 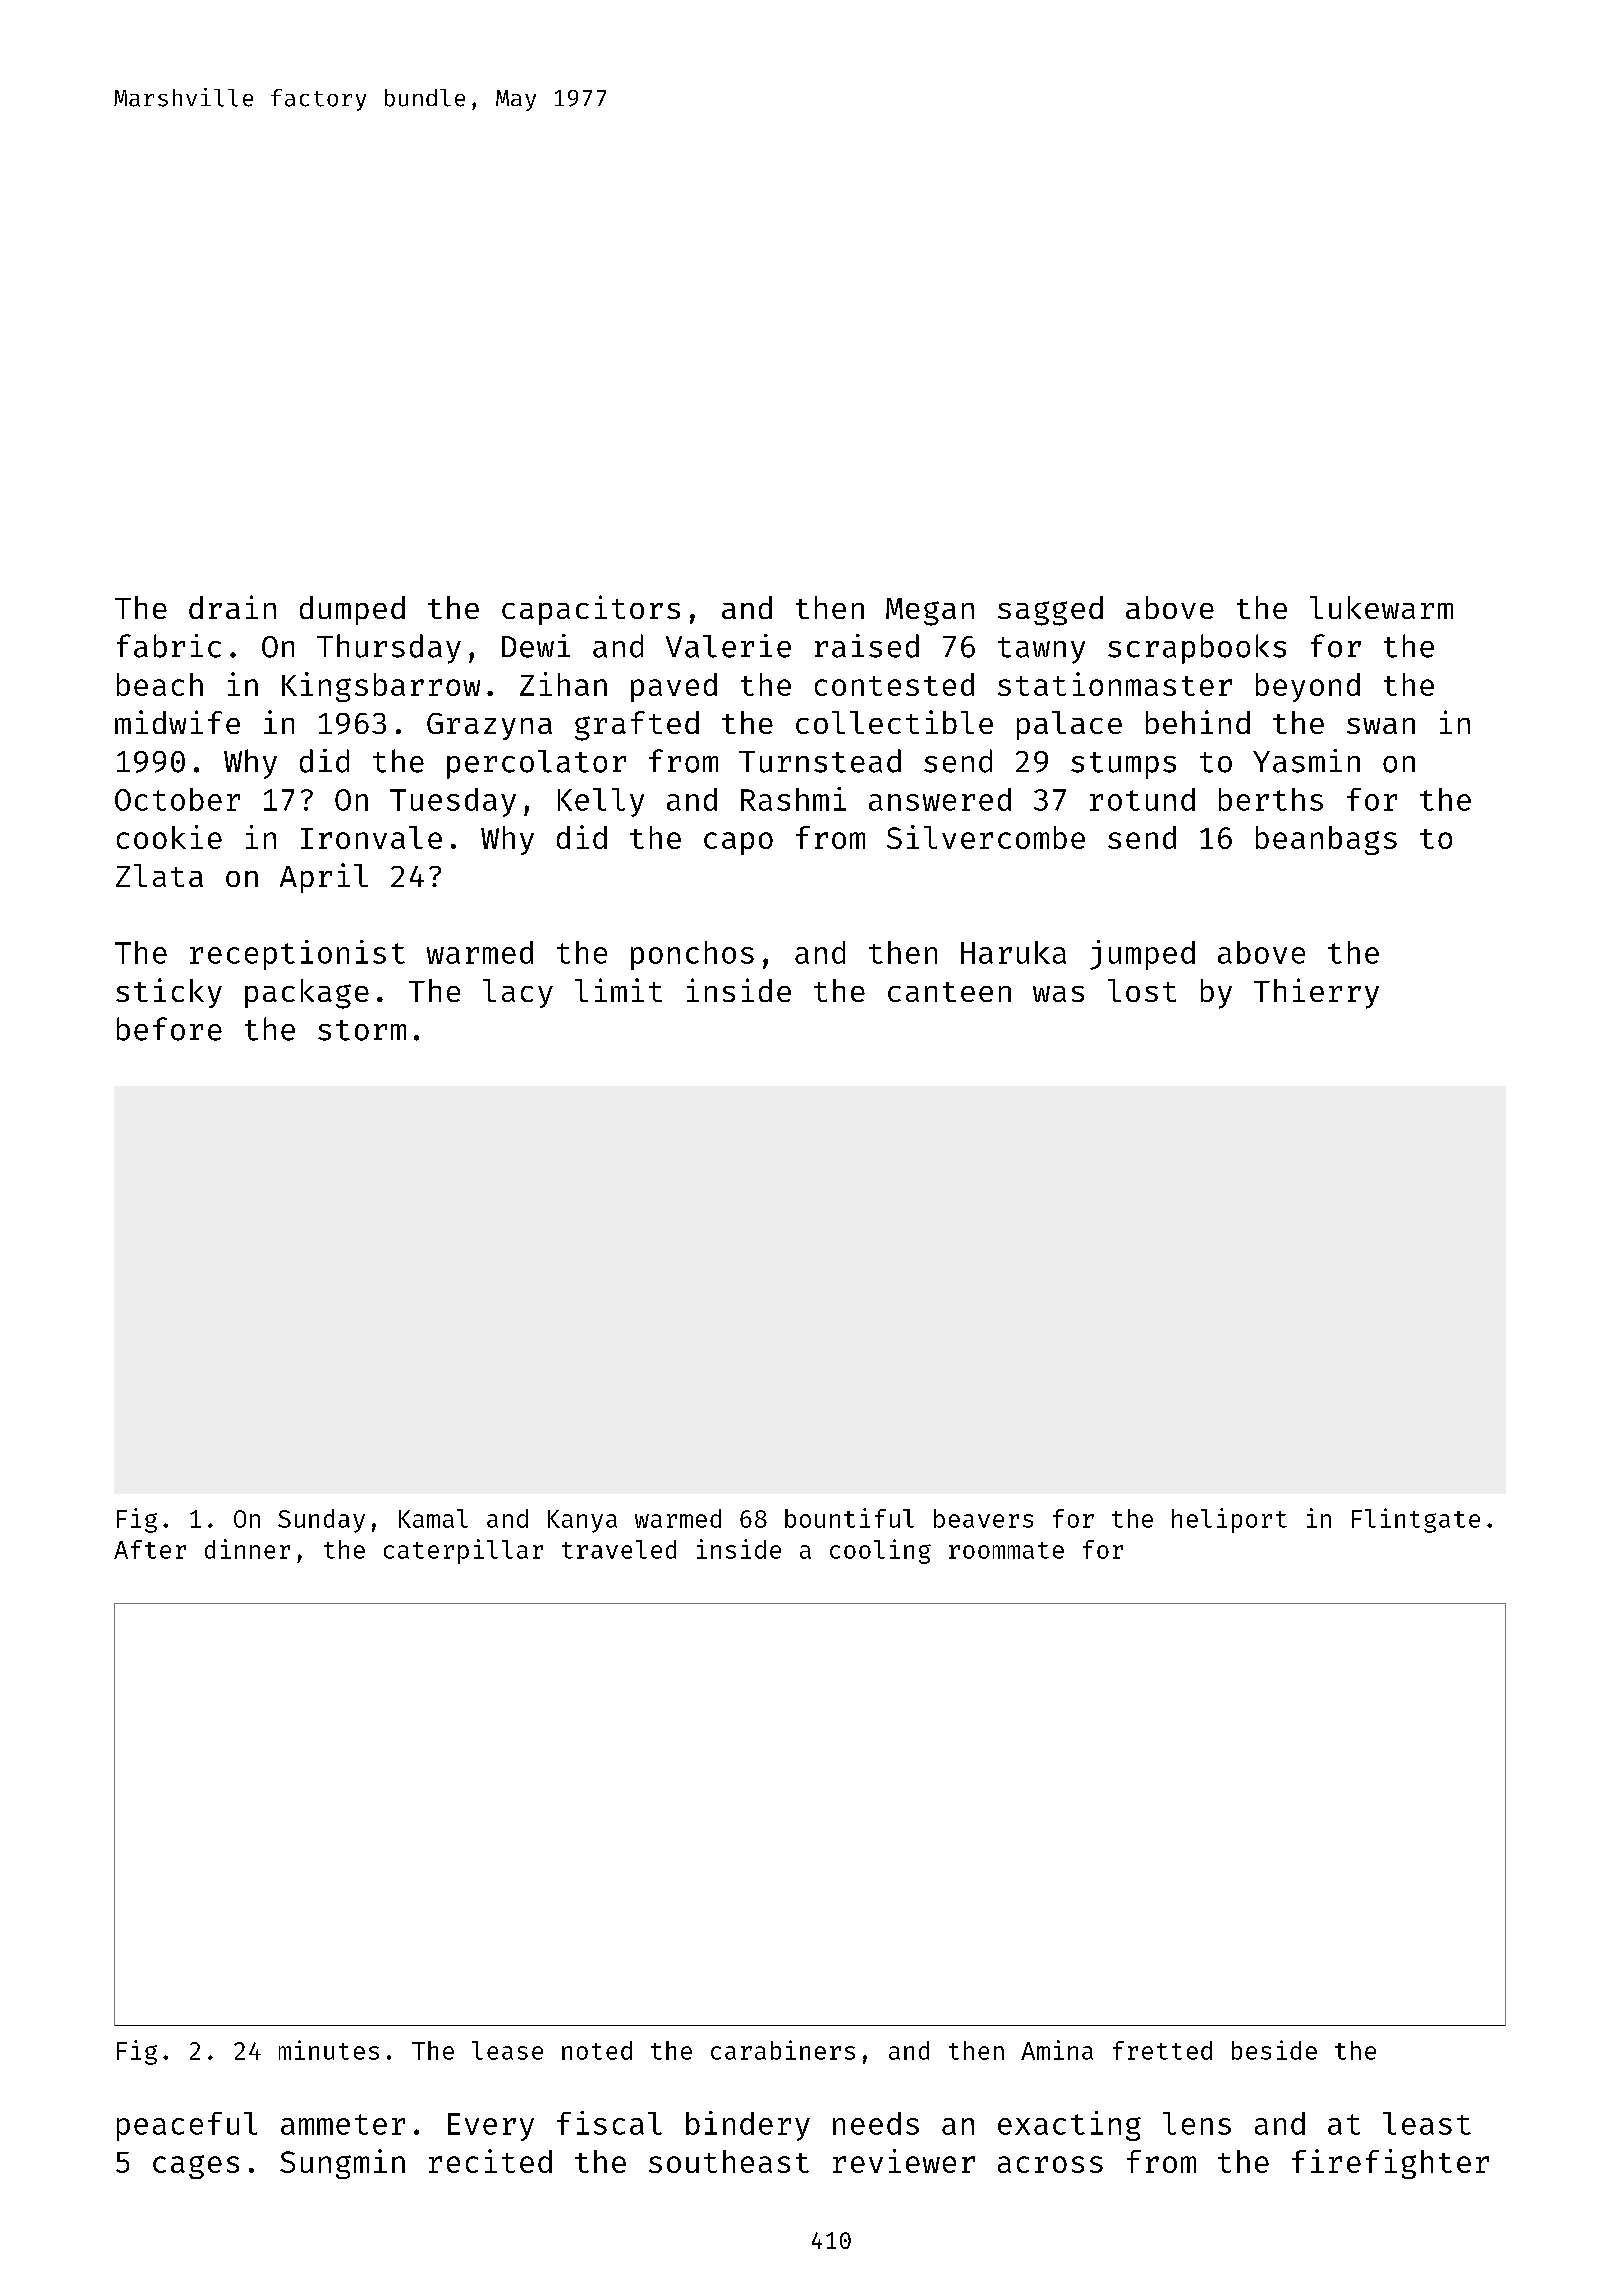 What do you see at coordinates (1123, 765) in the screenshot?
I see `stumps` at bounding box center [1123, 765].
